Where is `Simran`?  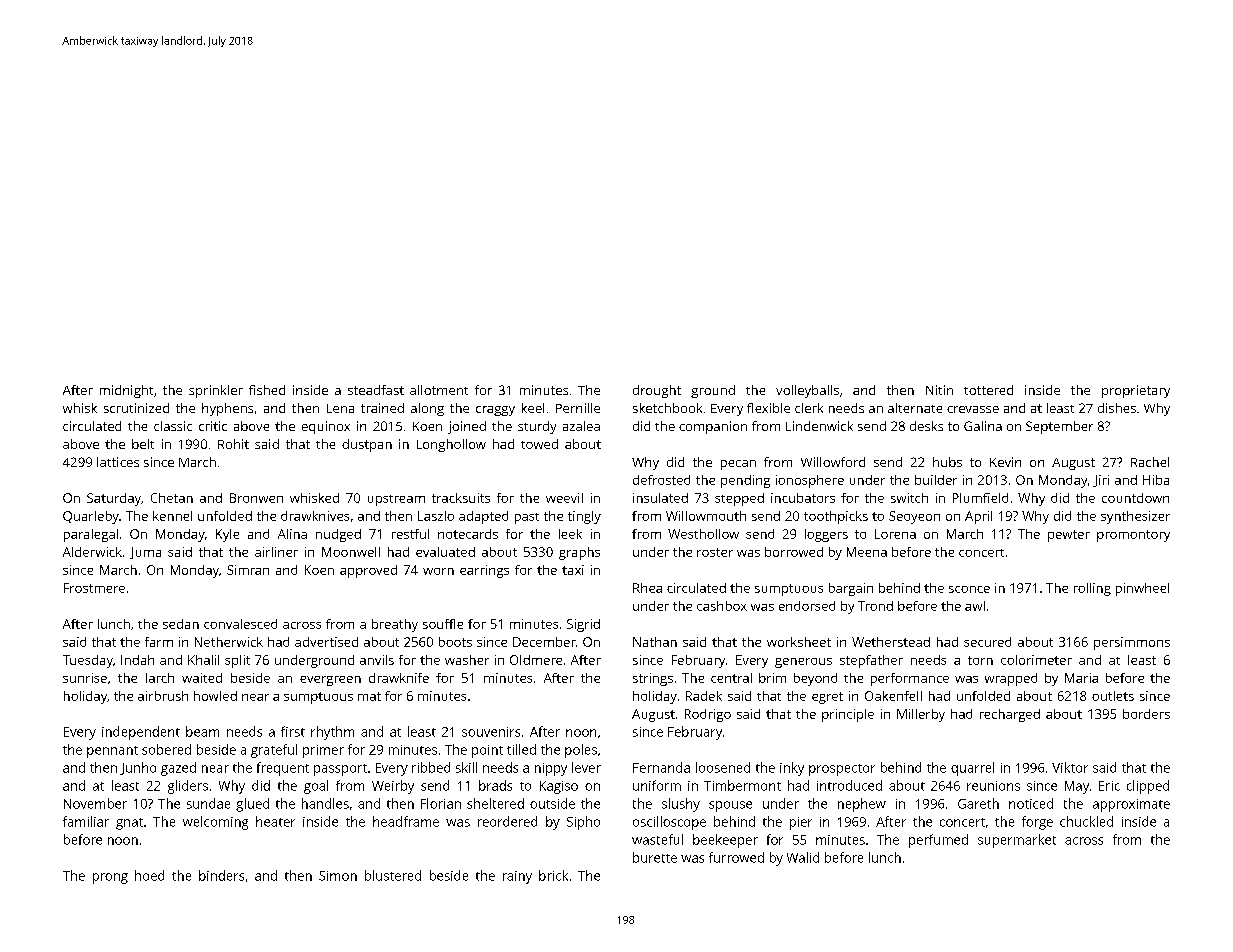 Simran is located at coordinates (248, 570).
